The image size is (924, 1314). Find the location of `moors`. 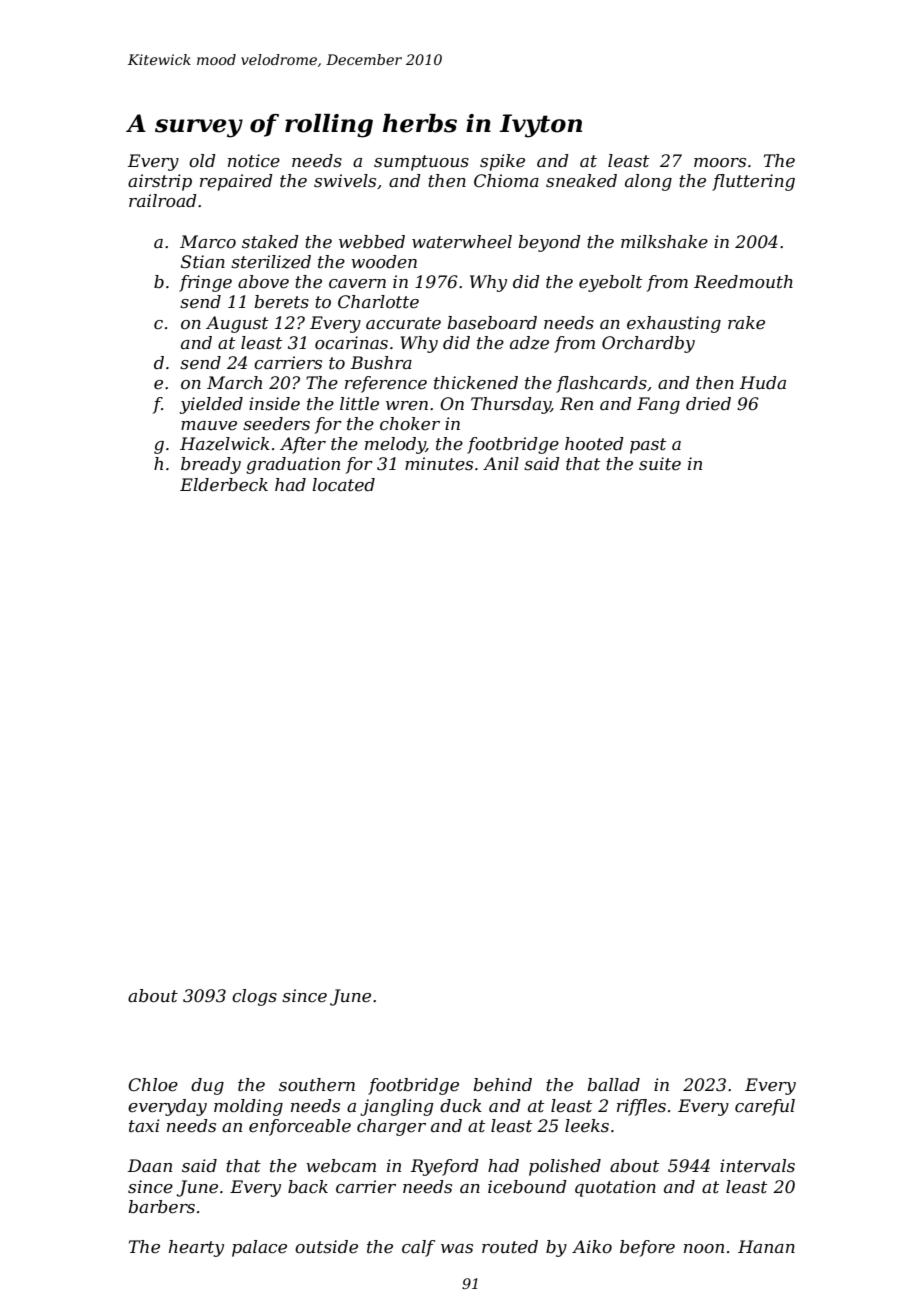

moors is located at coordinates (720, 163).
